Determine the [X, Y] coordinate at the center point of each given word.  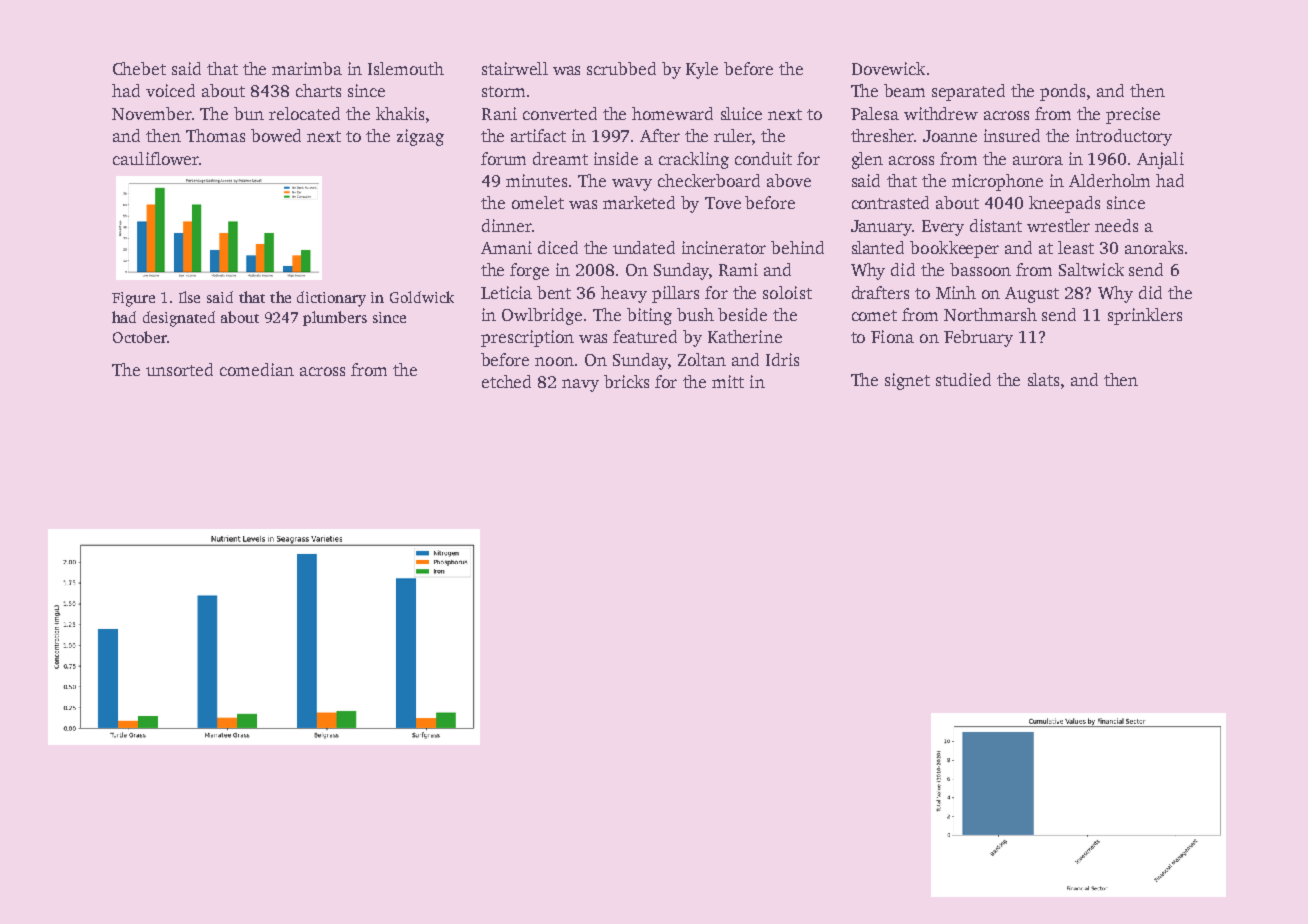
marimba [307, 68]
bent [554, 292]
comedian [257, 369]
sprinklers [1145, 316]
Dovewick [888, 68]
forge [529, 271]
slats [1043, 379]
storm [503, 91]
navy [580, 385]
